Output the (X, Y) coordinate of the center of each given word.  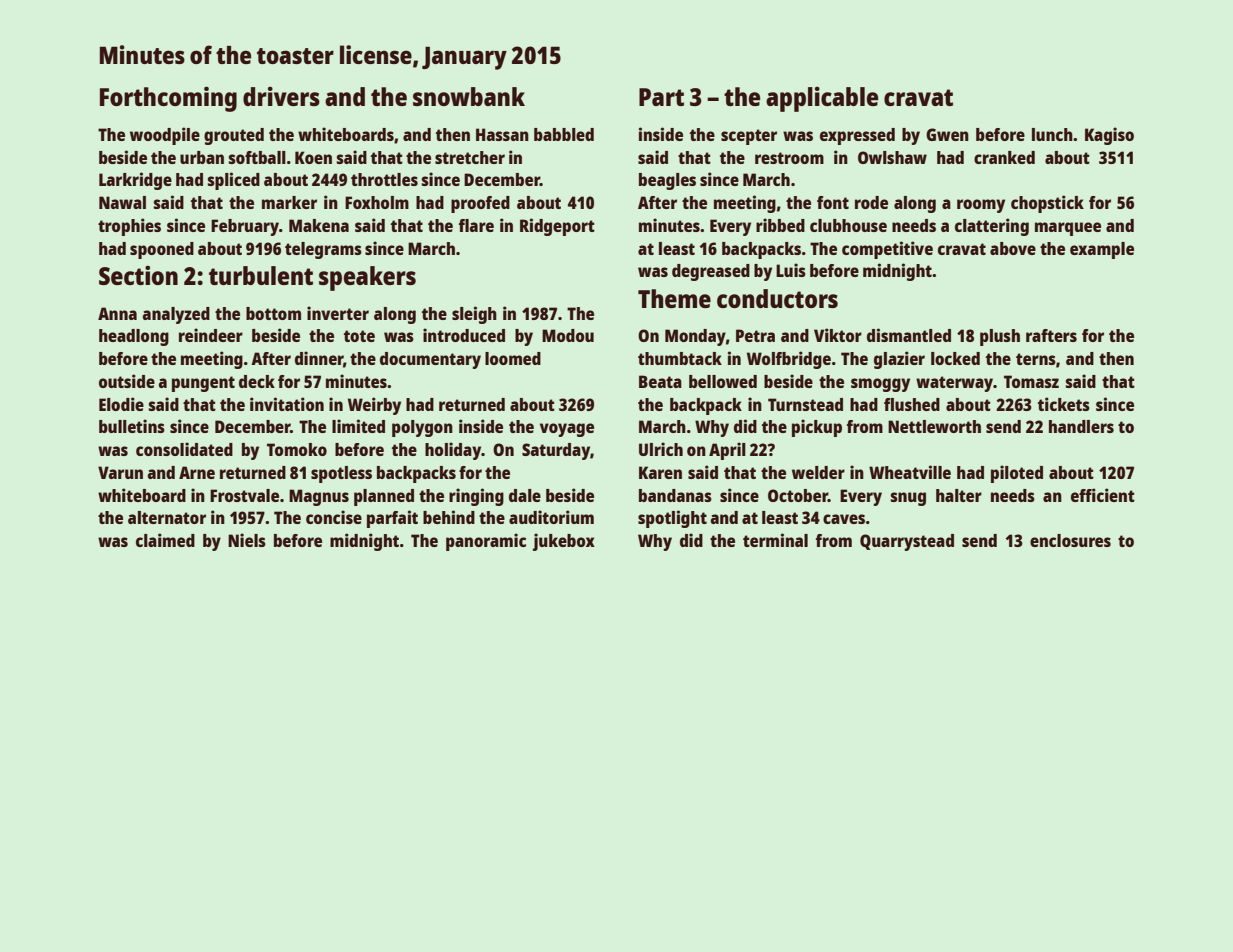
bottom (273, 313)
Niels (247, 540)
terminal (775, 540)
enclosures (1070, 540)
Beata (660, 381)
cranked (1004, 157)
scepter (749, 137)
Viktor (838, 335)
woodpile (165, 136)
